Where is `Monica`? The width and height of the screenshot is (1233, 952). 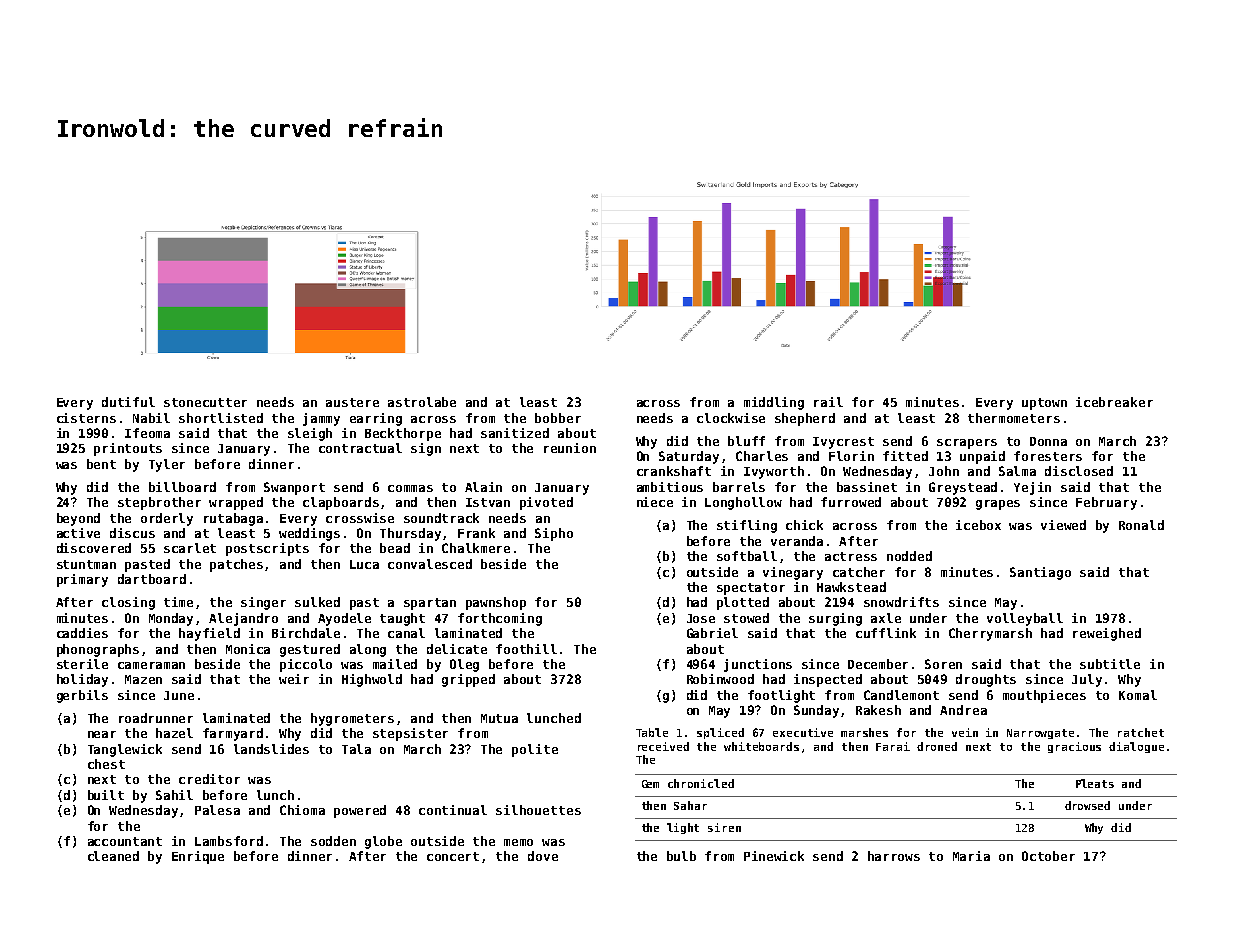 Monica is located at coordinates (248, 649).
